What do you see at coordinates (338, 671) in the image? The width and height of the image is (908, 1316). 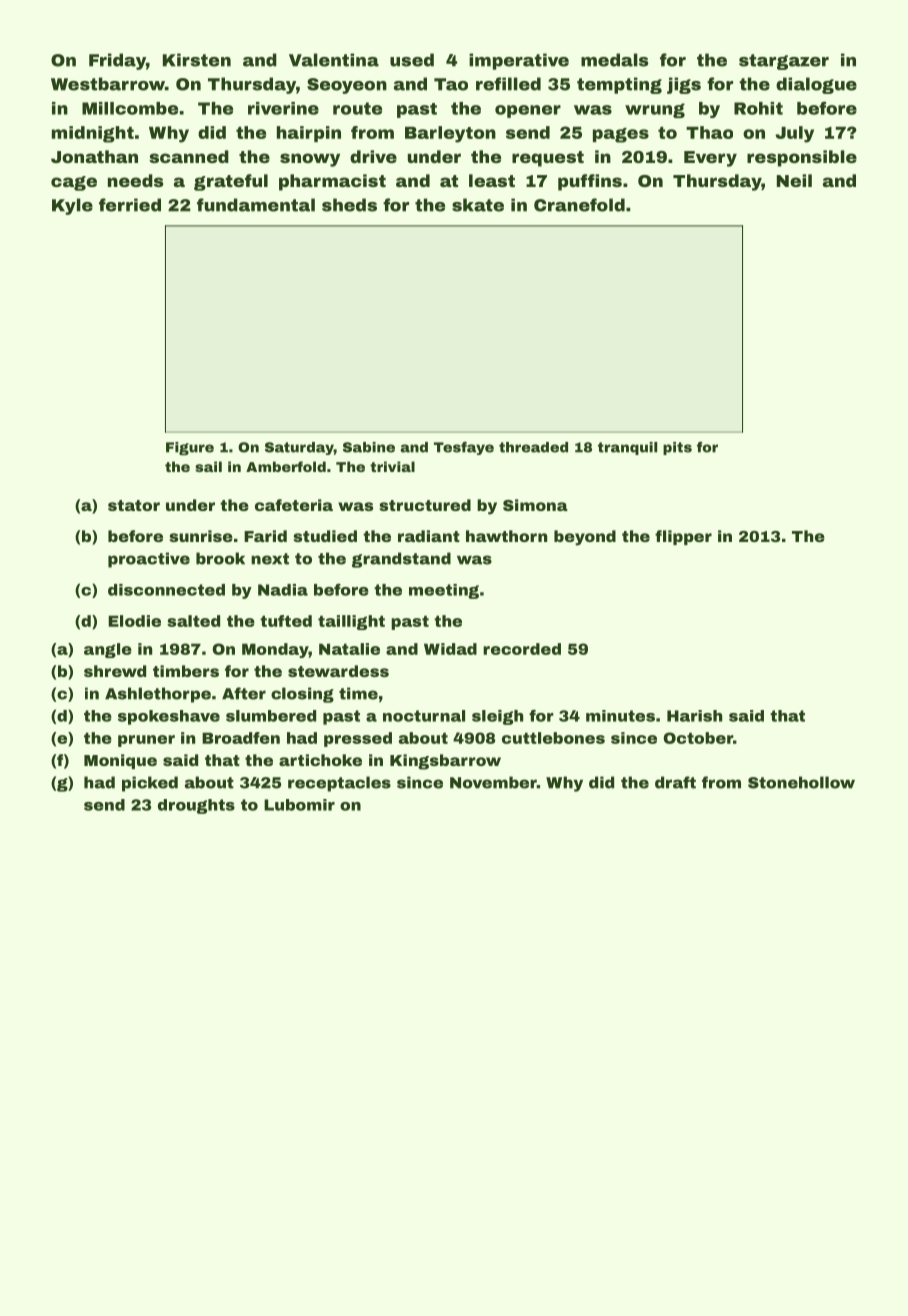 I see `stewardess` at bounding box center [338, 671].
